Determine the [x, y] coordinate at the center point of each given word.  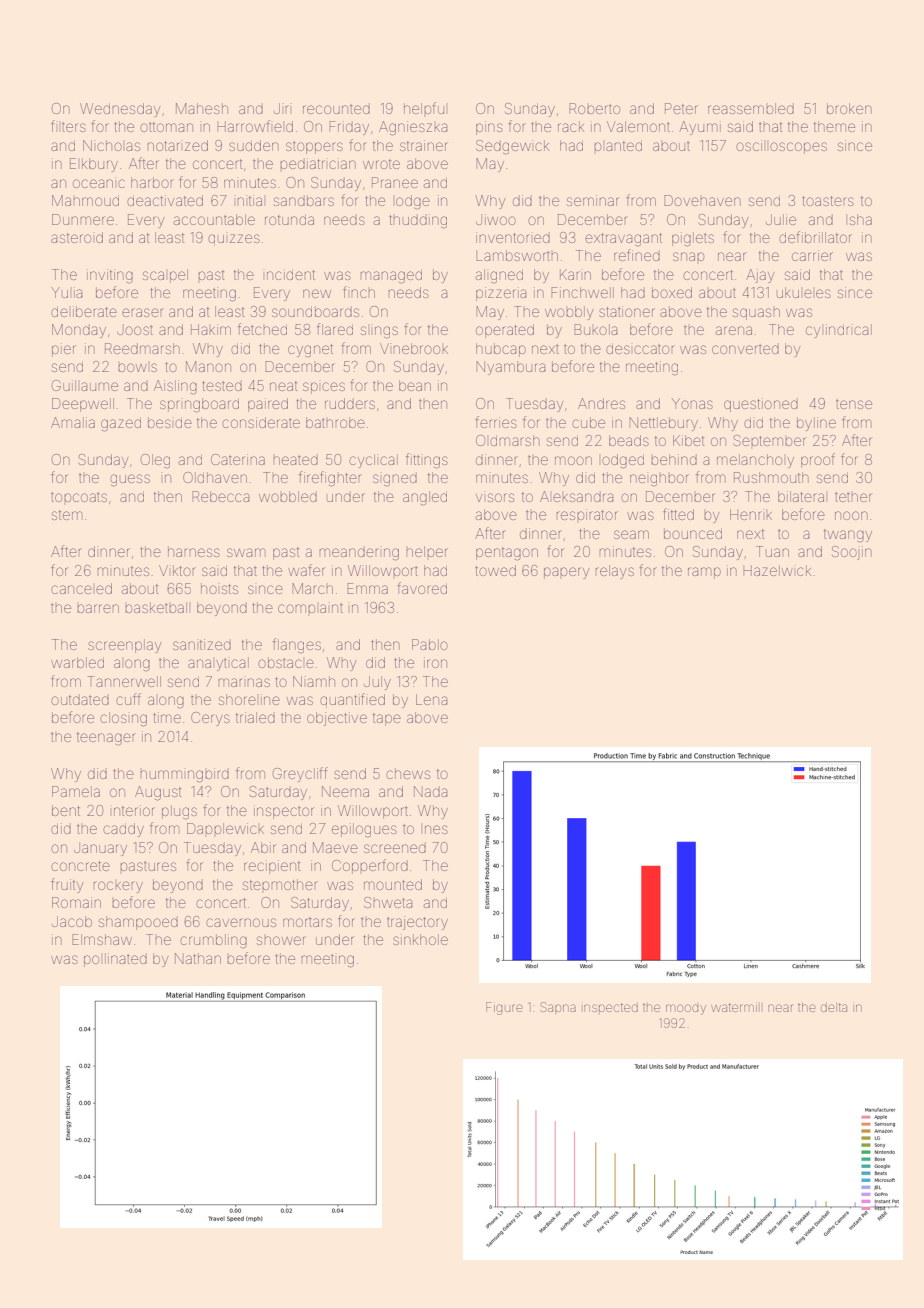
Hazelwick [777, 570]
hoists [219, 588]
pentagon [507, 554]
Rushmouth [771, 477]
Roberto [594, 108]
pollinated [115, 960]
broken [849, 108]
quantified [352, 700]
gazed [121, 424]
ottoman [166, 127]
